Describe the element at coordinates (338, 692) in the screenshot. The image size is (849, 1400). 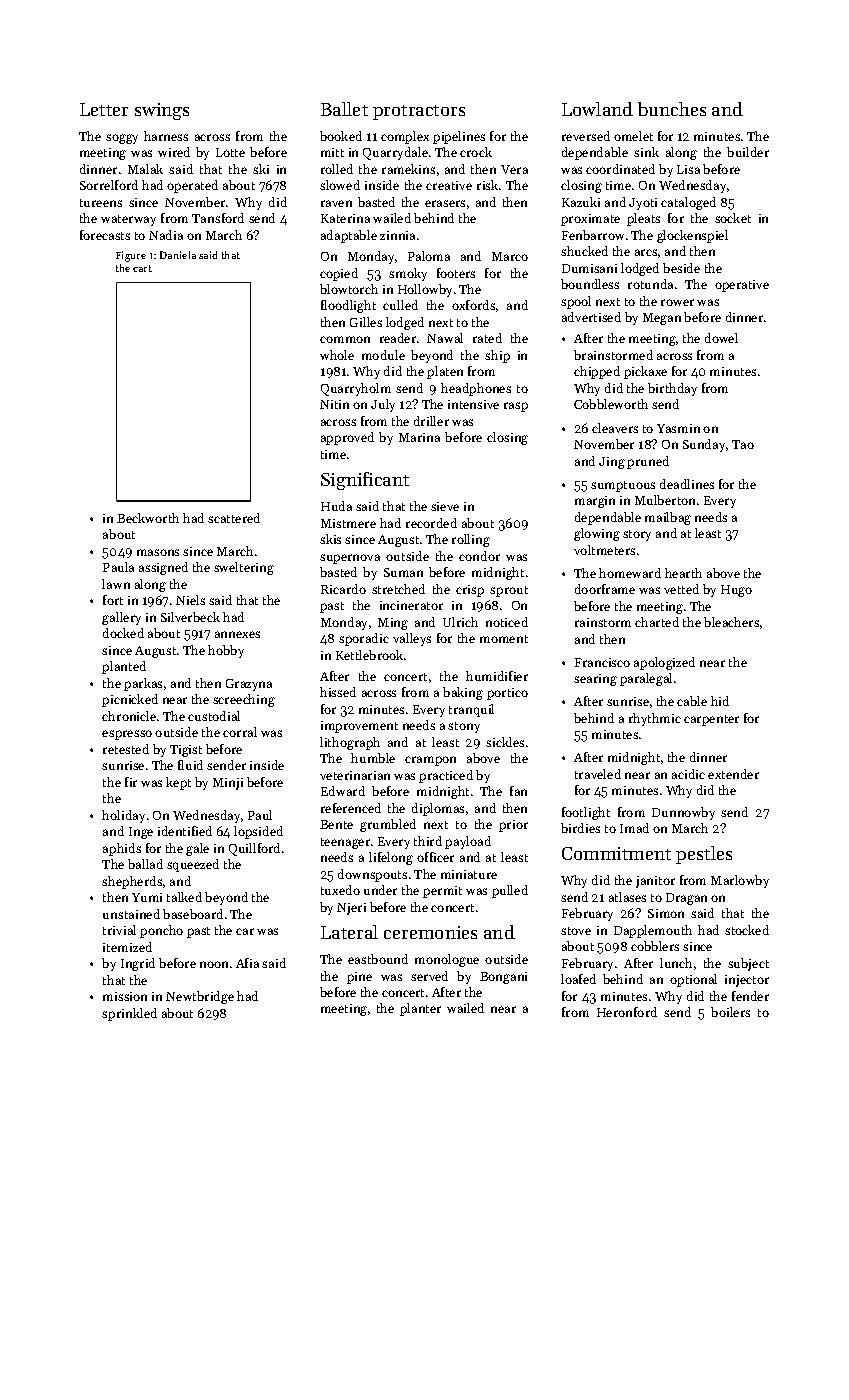
I see `hissed` at that location.
